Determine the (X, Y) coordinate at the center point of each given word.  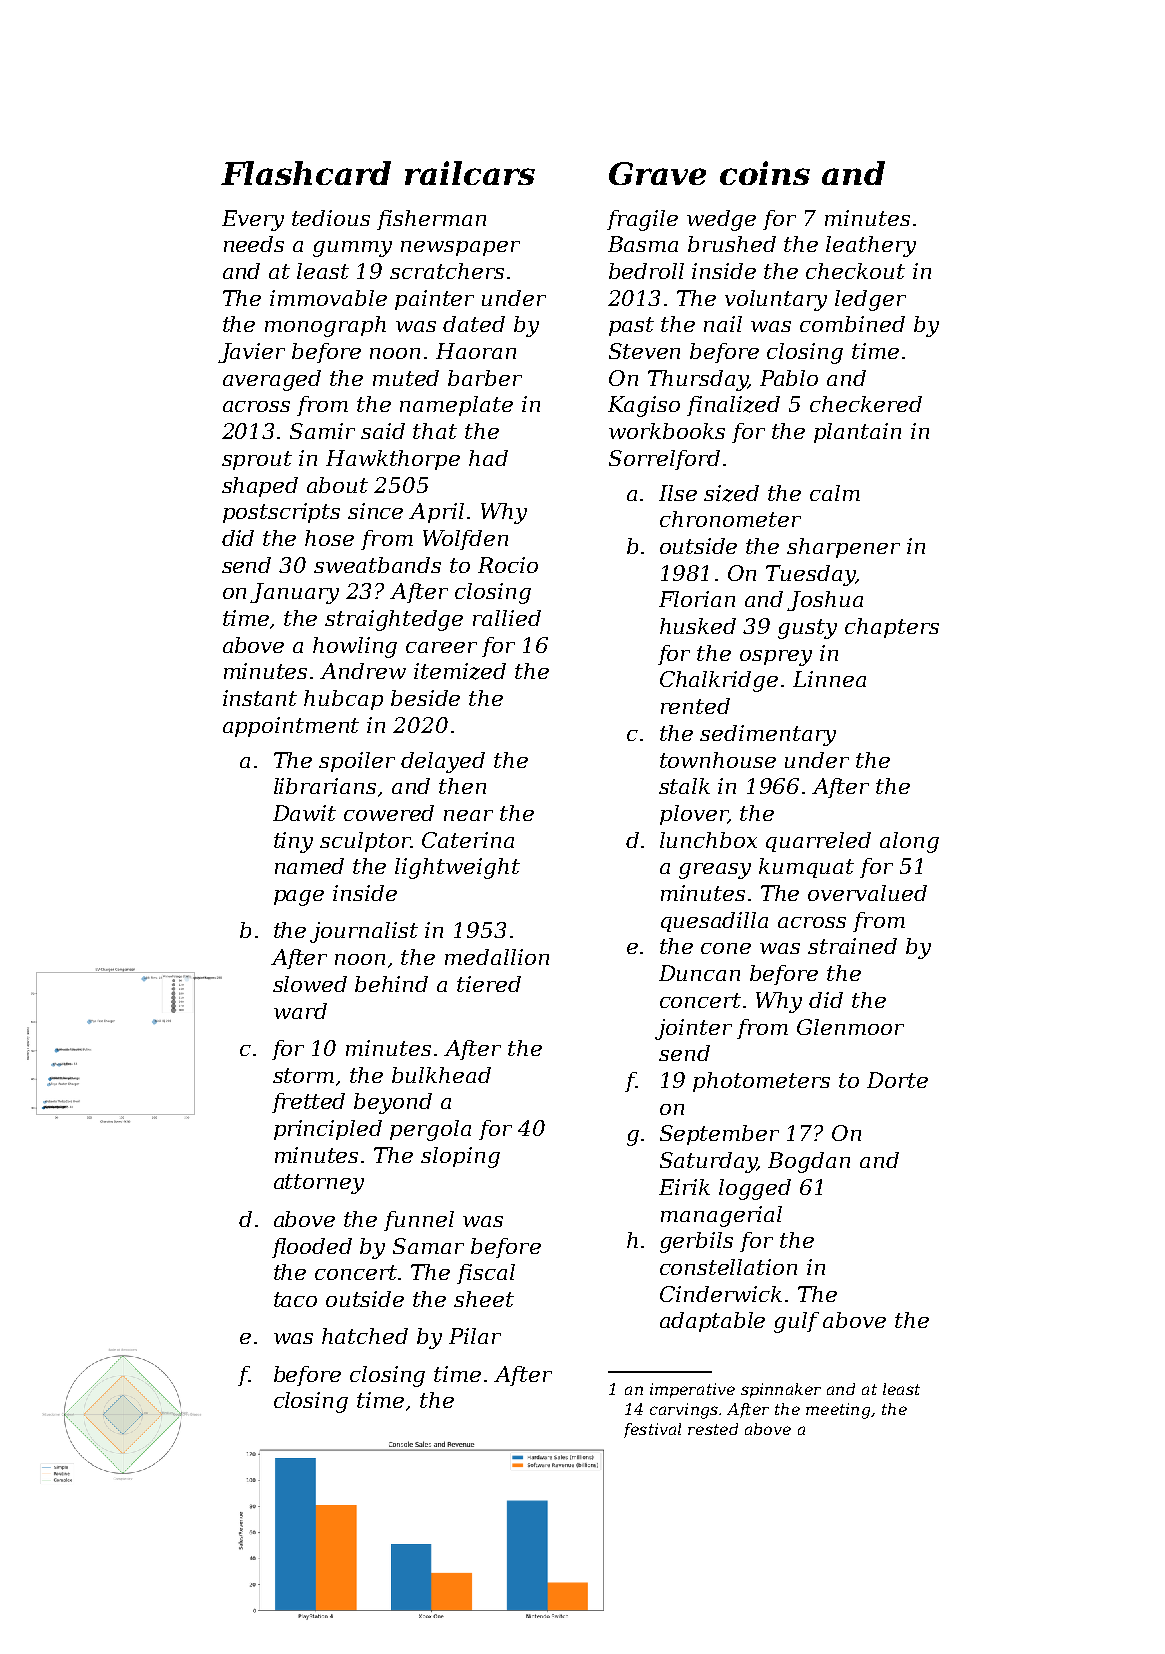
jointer (693, 1029)
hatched (365, 1336)
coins (765, 173)
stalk (684, 786)
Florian (697, 599)
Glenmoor (850, 1027)
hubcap (343, 700)
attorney (319, 1184)
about (337, 485)
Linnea (829, 679)
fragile (642, 220)
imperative (692, 1390)
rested (713, 1429)
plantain (857, 433)
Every (253, 220)
